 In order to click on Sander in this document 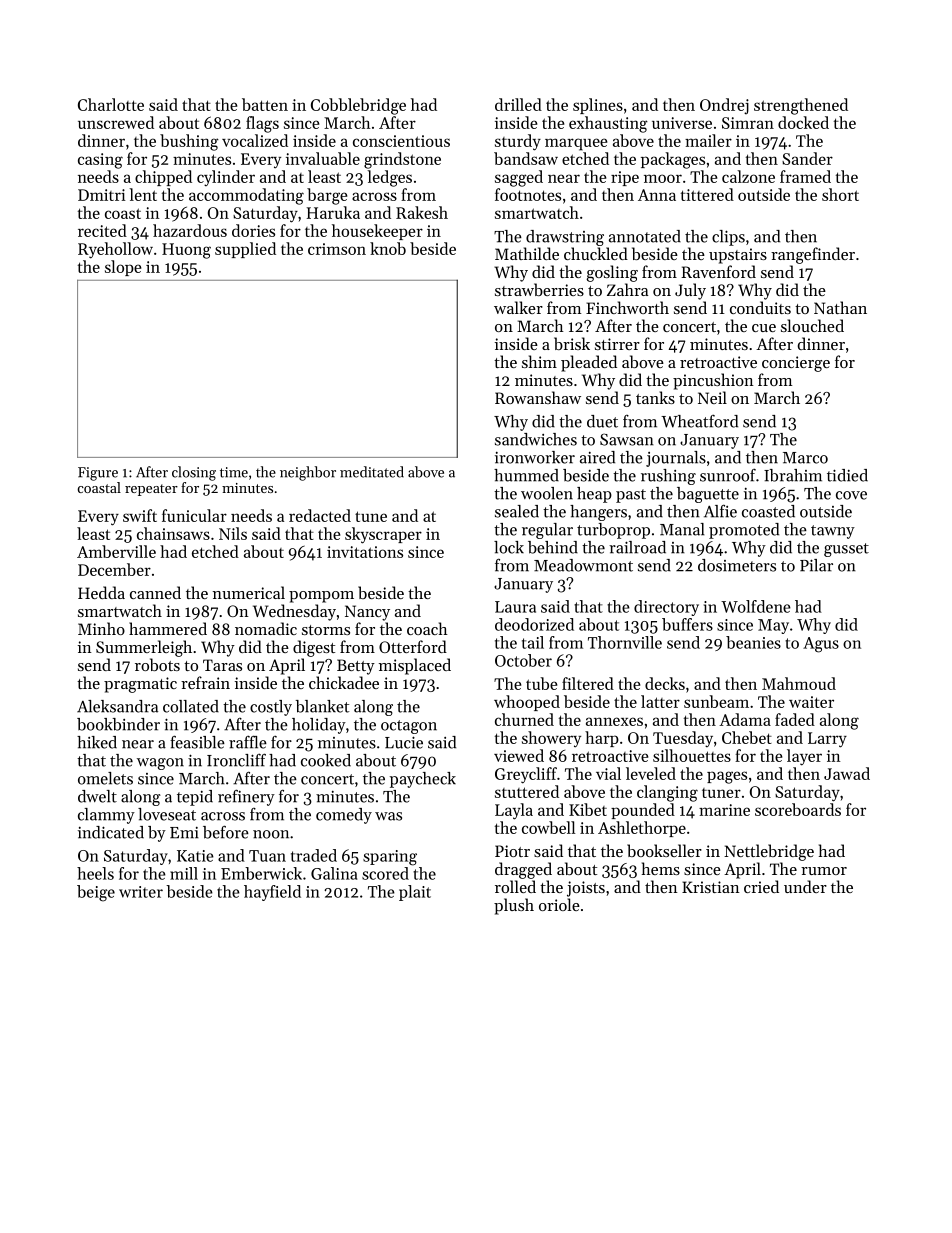, I will do `click(807, 158)`.
